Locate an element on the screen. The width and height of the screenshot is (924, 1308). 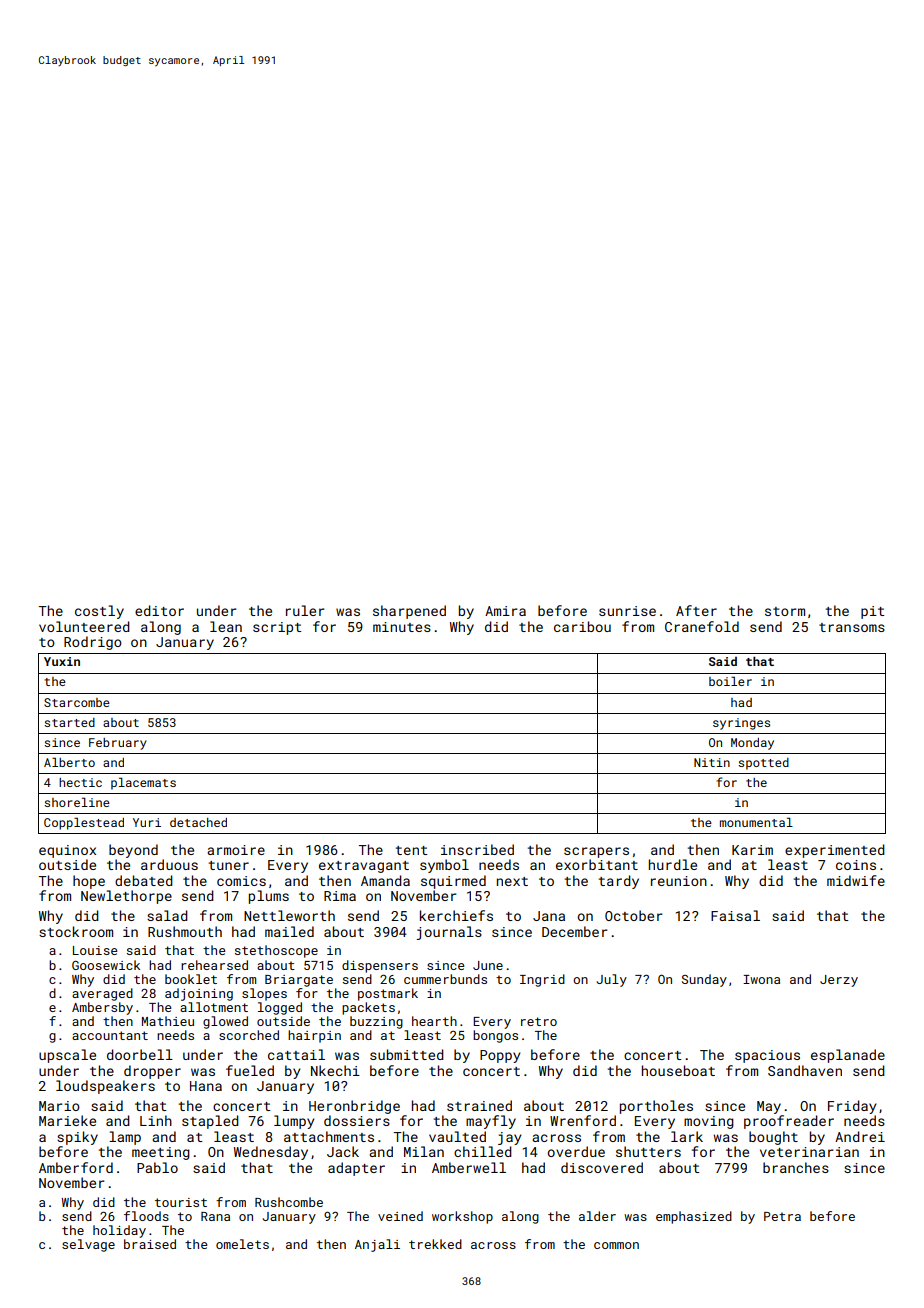
spotted is located at coordinates (763, 764).
